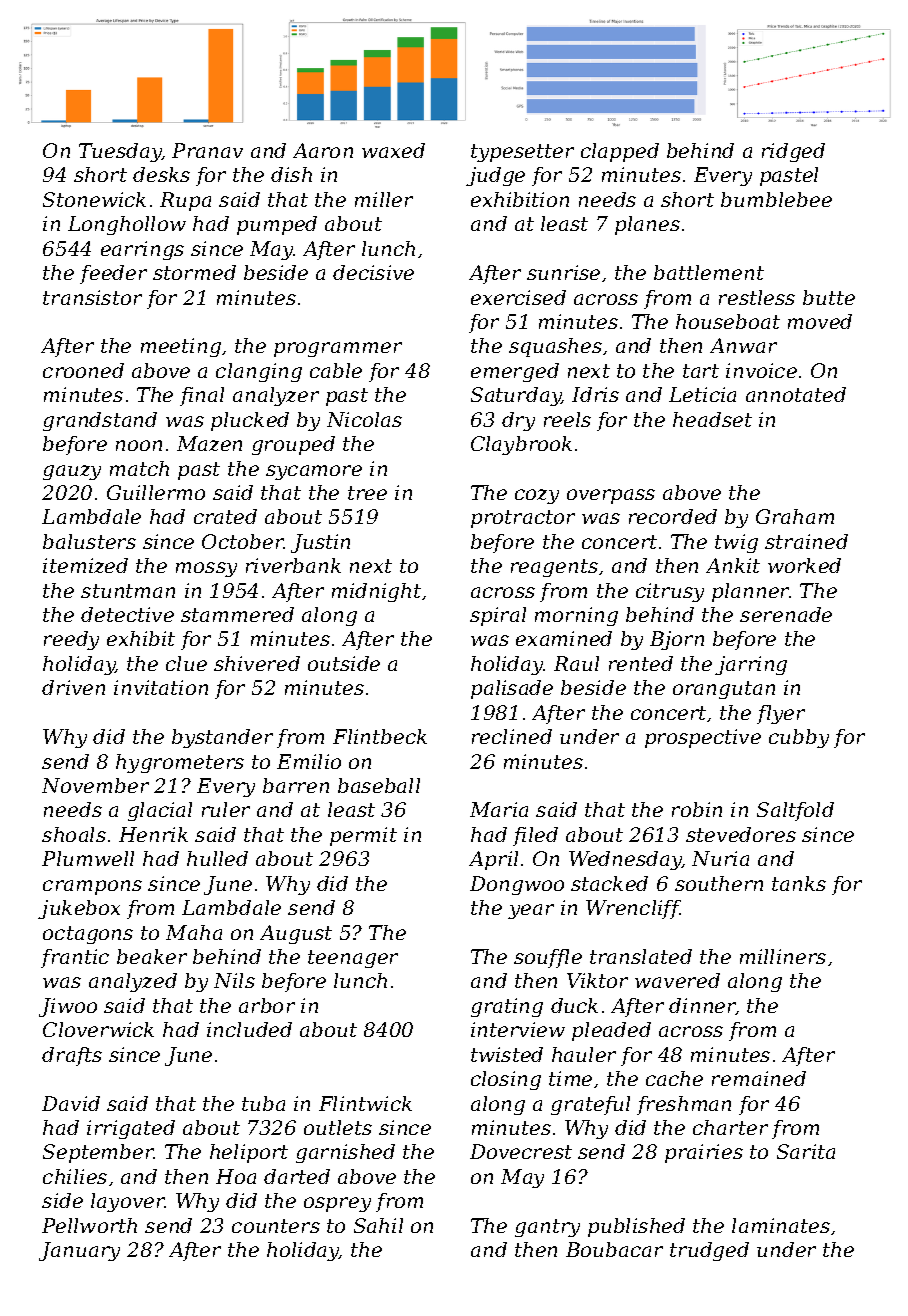  What do you see at coordinates (249, 1153) in the screenshot?
I see `heliport` at bounding box center [249, 1153].
